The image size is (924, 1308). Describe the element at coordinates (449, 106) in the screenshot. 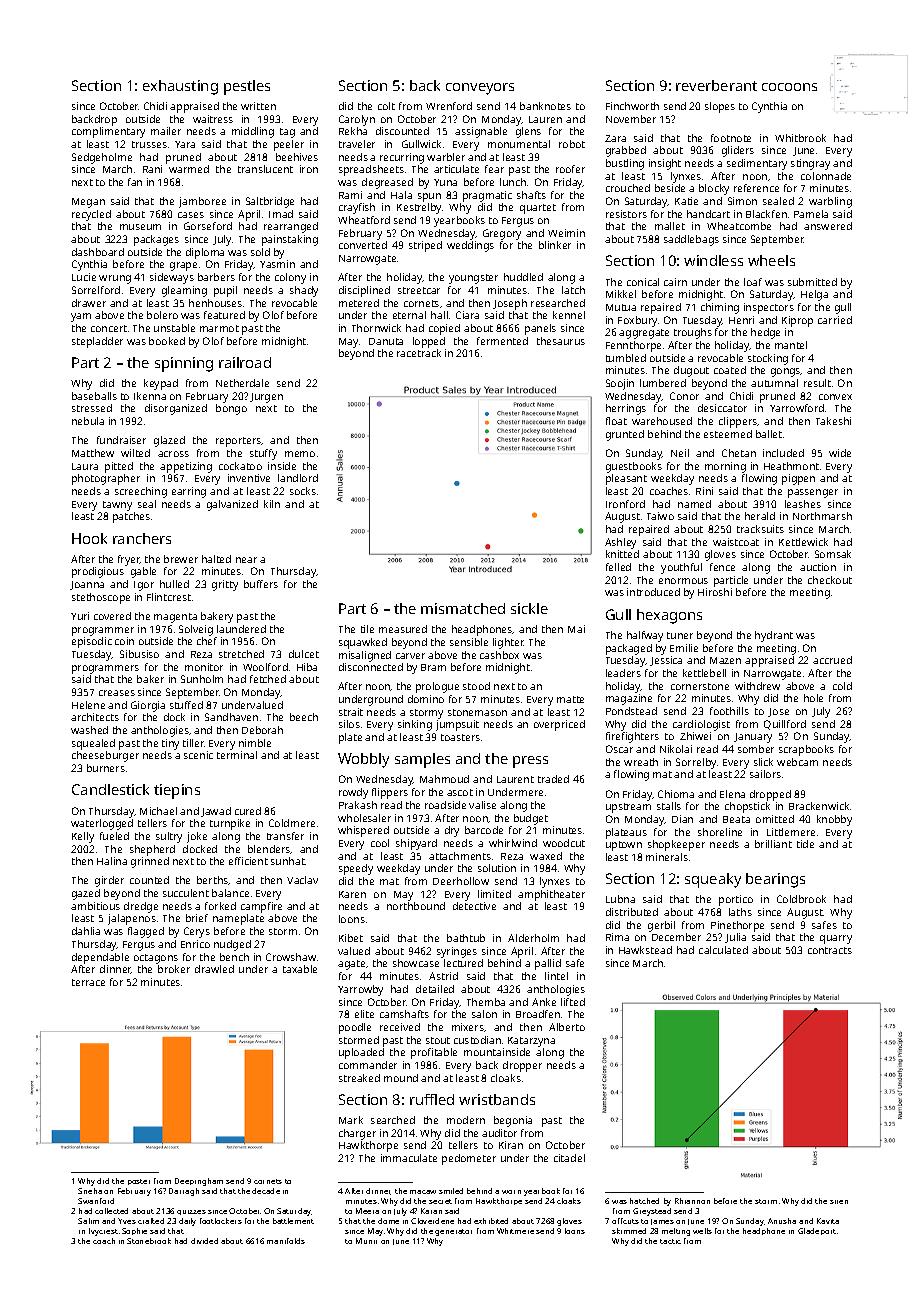

I see `Wrenford` at that location.
